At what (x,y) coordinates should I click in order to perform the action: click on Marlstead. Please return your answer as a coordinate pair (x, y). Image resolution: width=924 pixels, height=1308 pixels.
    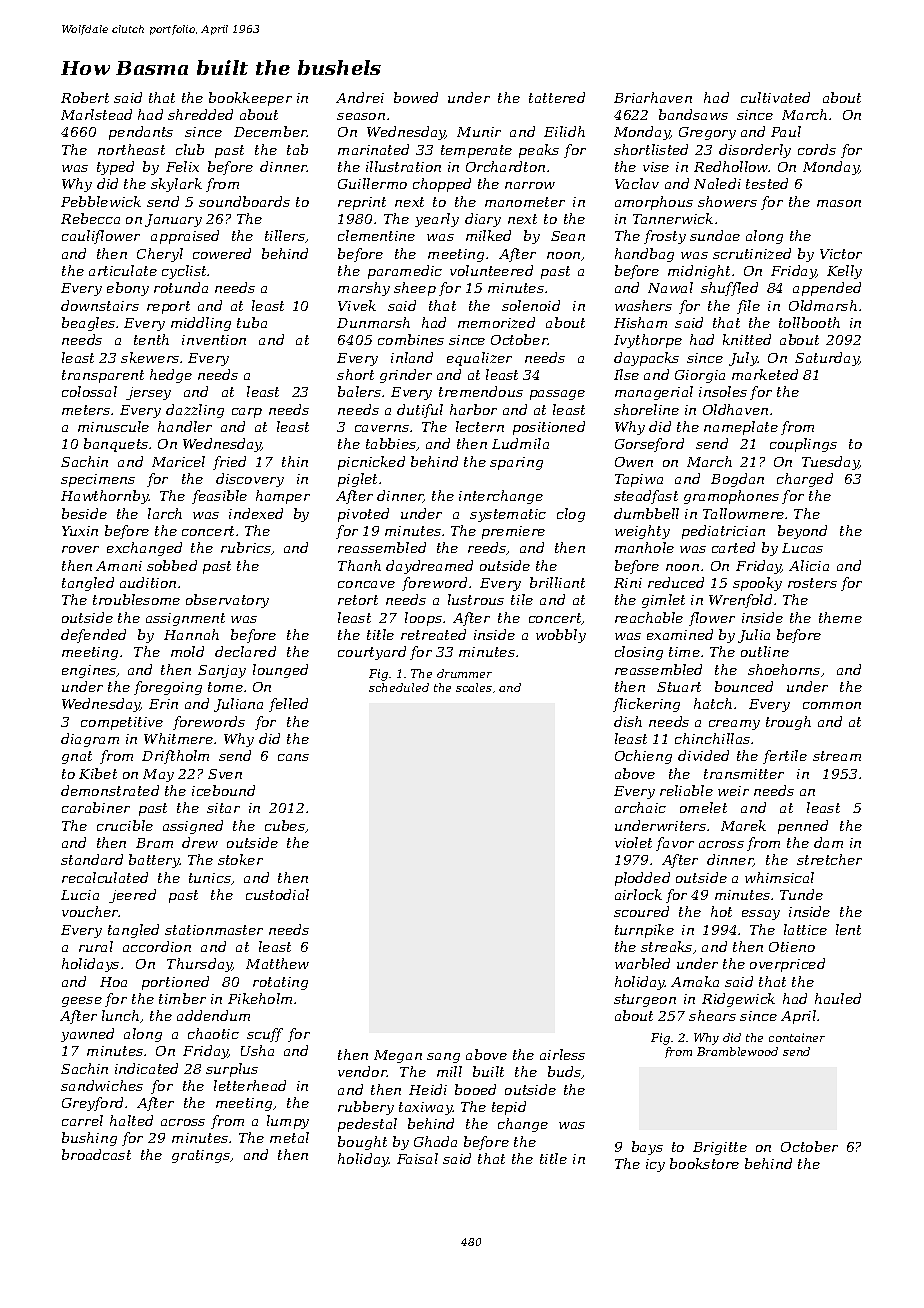
    Looking at the image, I should click on (96, 114).
